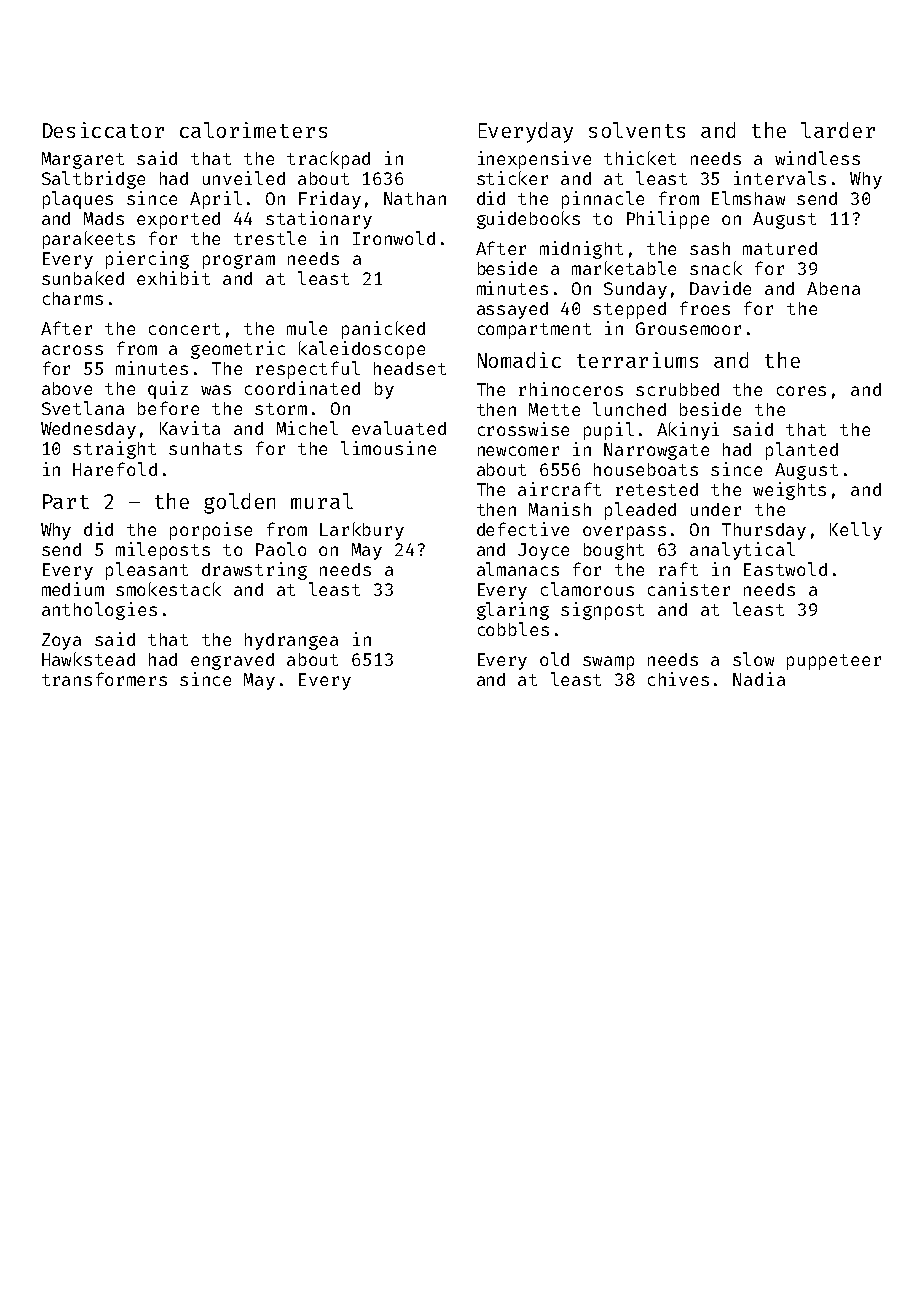 This page has height=1308, width=924. Describe the element at coordinates (780, 248) in the page. I see `matured` at that location.
